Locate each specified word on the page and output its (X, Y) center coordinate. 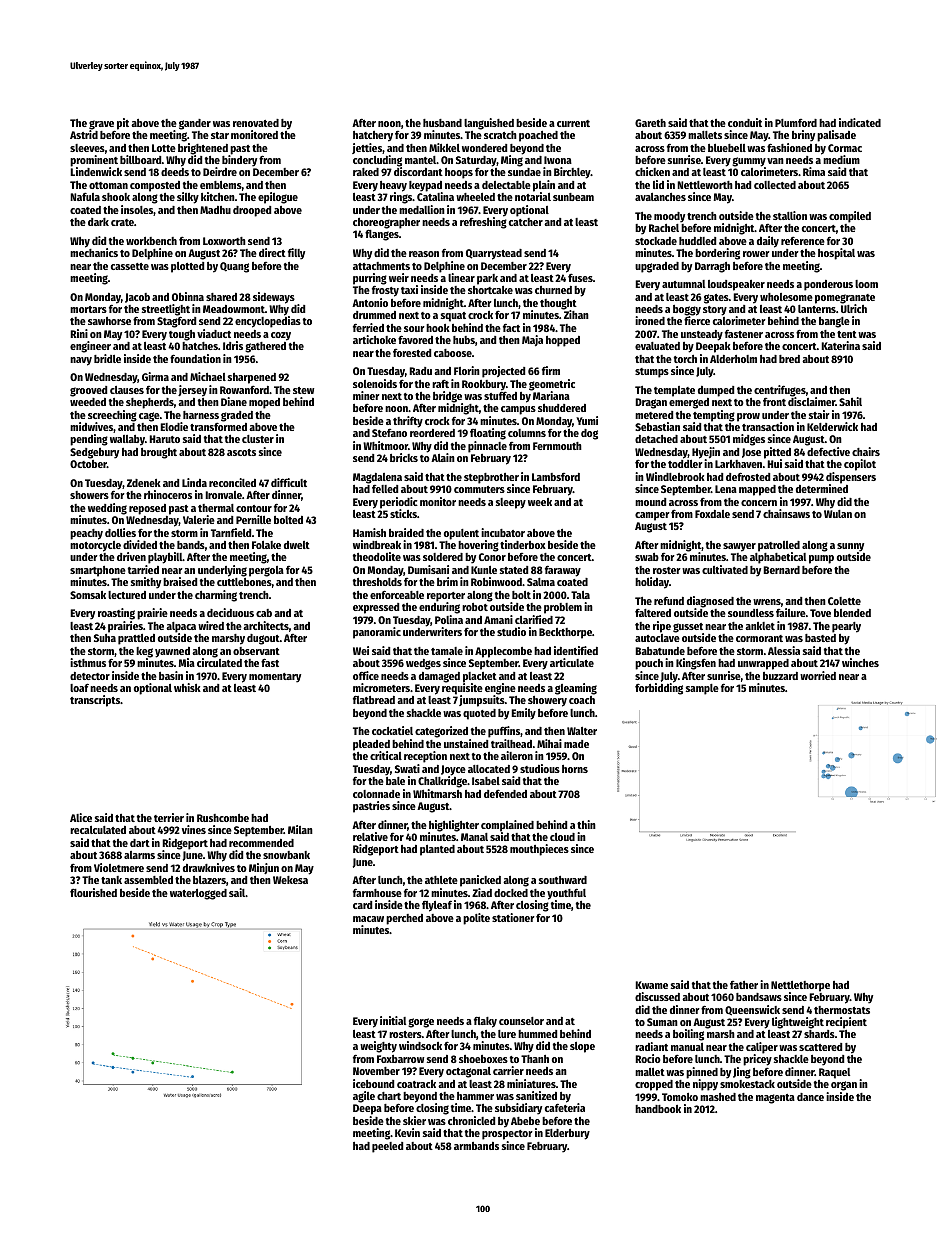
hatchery (373, 136)
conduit (745, 122)
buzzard (780, 676)
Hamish (369, 532)
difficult (289, 482)
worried (818, 675)
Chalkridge (442, 782)
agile (364, 1097)
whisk (187, 687)
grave (101, 125)
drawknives (209, 867)
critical (386, 755)
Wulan (838, 514)
